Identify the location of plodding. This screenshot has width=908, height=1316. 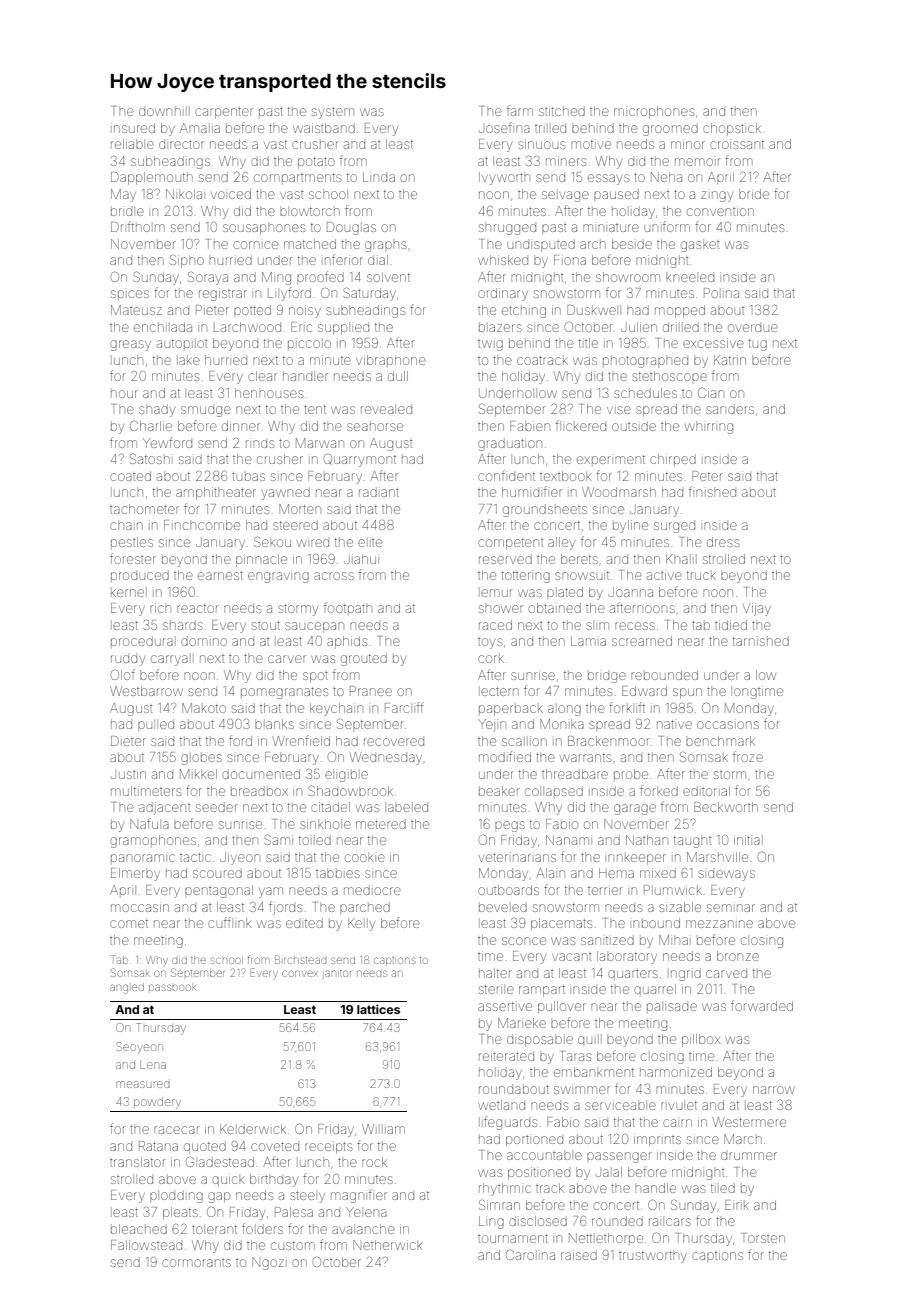
(176, 1196).
